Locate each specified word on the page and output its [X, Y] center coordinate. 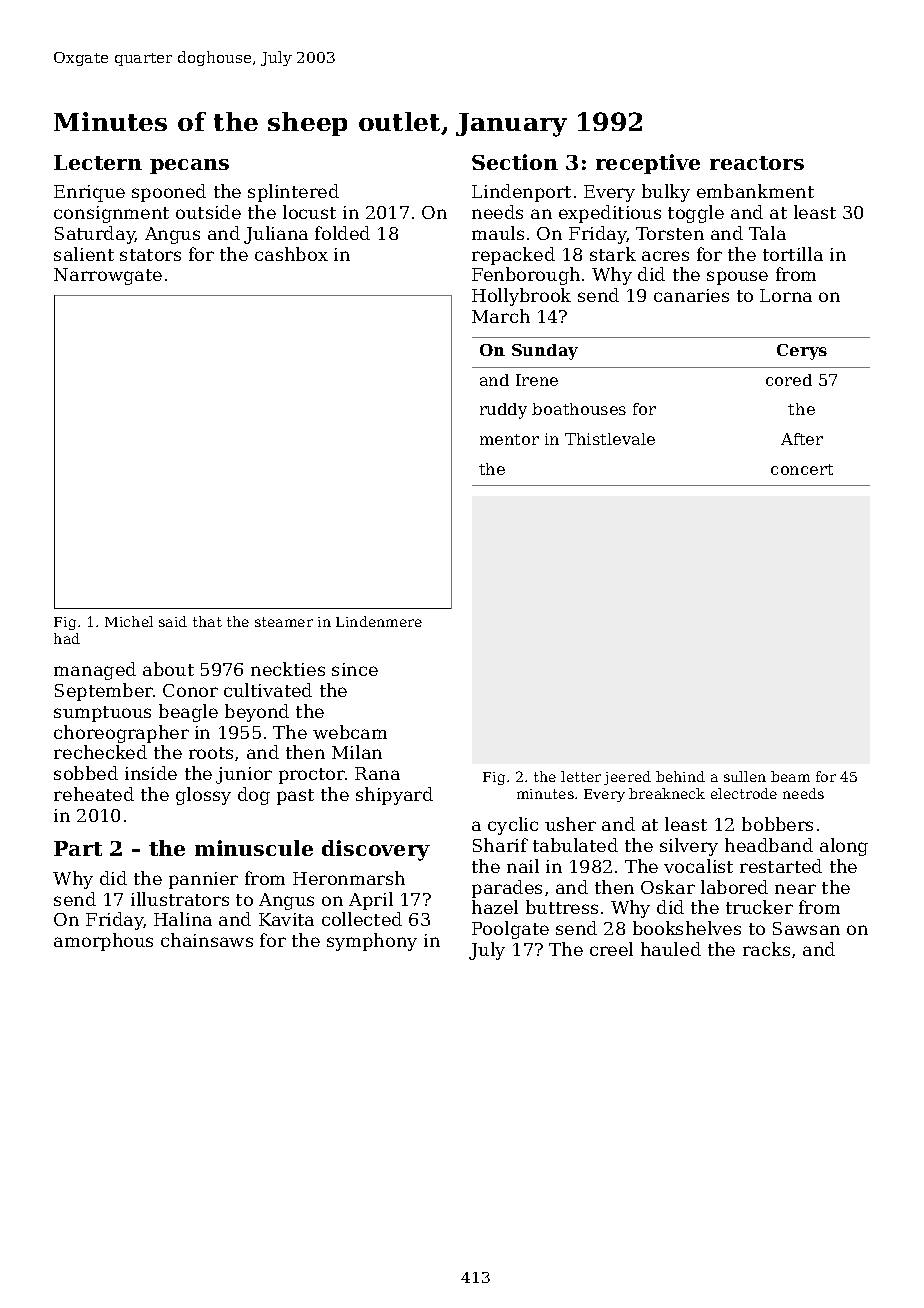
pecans [189, 166]
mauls [498, 233]
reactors [757, 163]
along [844, 847]
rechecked [100, 752]
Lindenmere [379, 621]
